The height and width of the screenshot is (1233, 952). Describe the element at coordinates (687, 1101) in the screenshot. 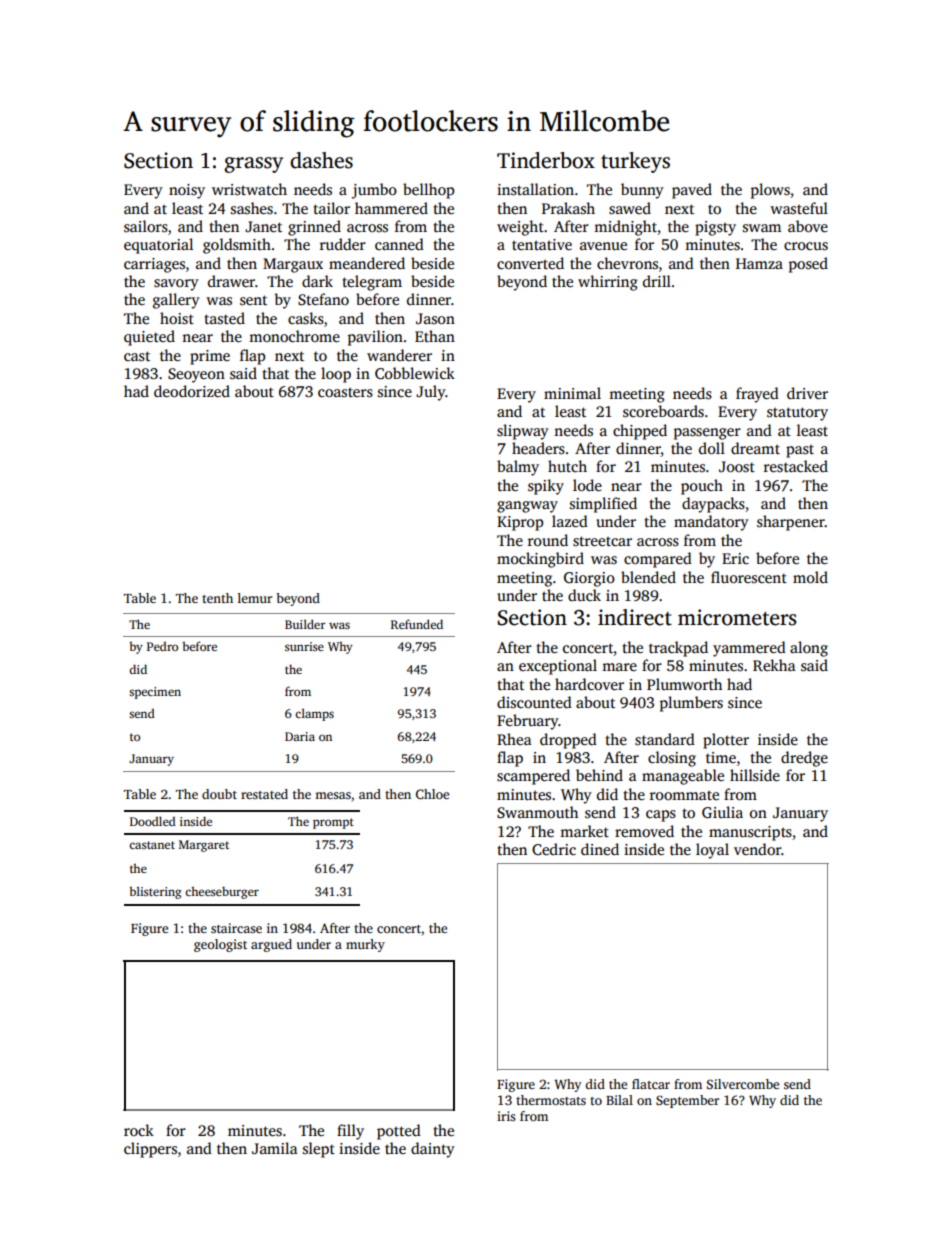

I see `September` at that location.
